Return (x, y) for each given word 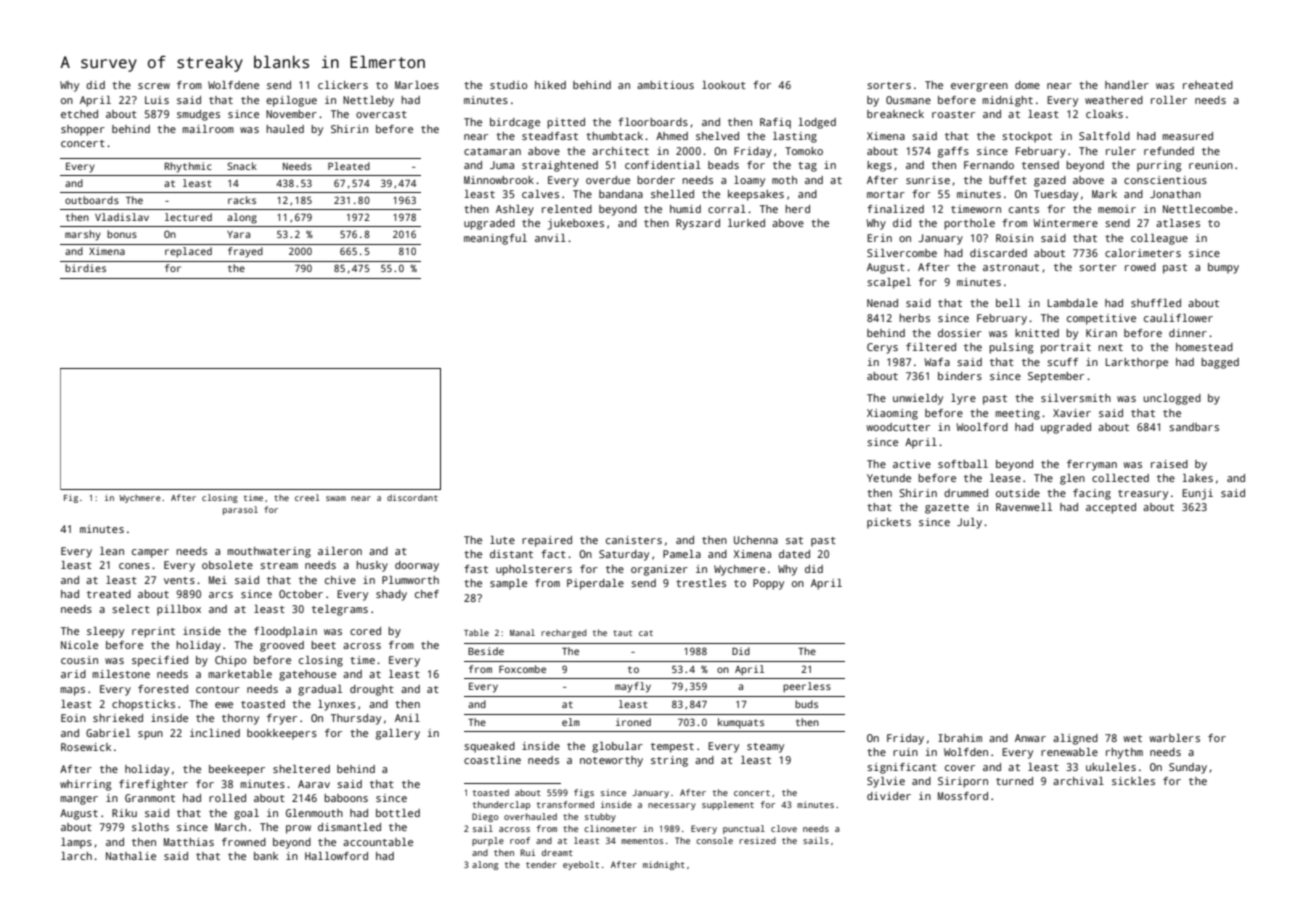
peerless (807, 687)
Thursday (356, 719)
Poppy (768, 584)
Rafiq (775, 123)
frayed (245, 252)
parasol (240, 510)
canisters (634, 540)
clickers (343, 85)
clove (784, 828)
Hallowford (336, 856)
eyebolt (581, 865)
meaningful (495, 239)
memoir (1117, 209)
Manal (522, 632)
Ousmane (908, 100)
